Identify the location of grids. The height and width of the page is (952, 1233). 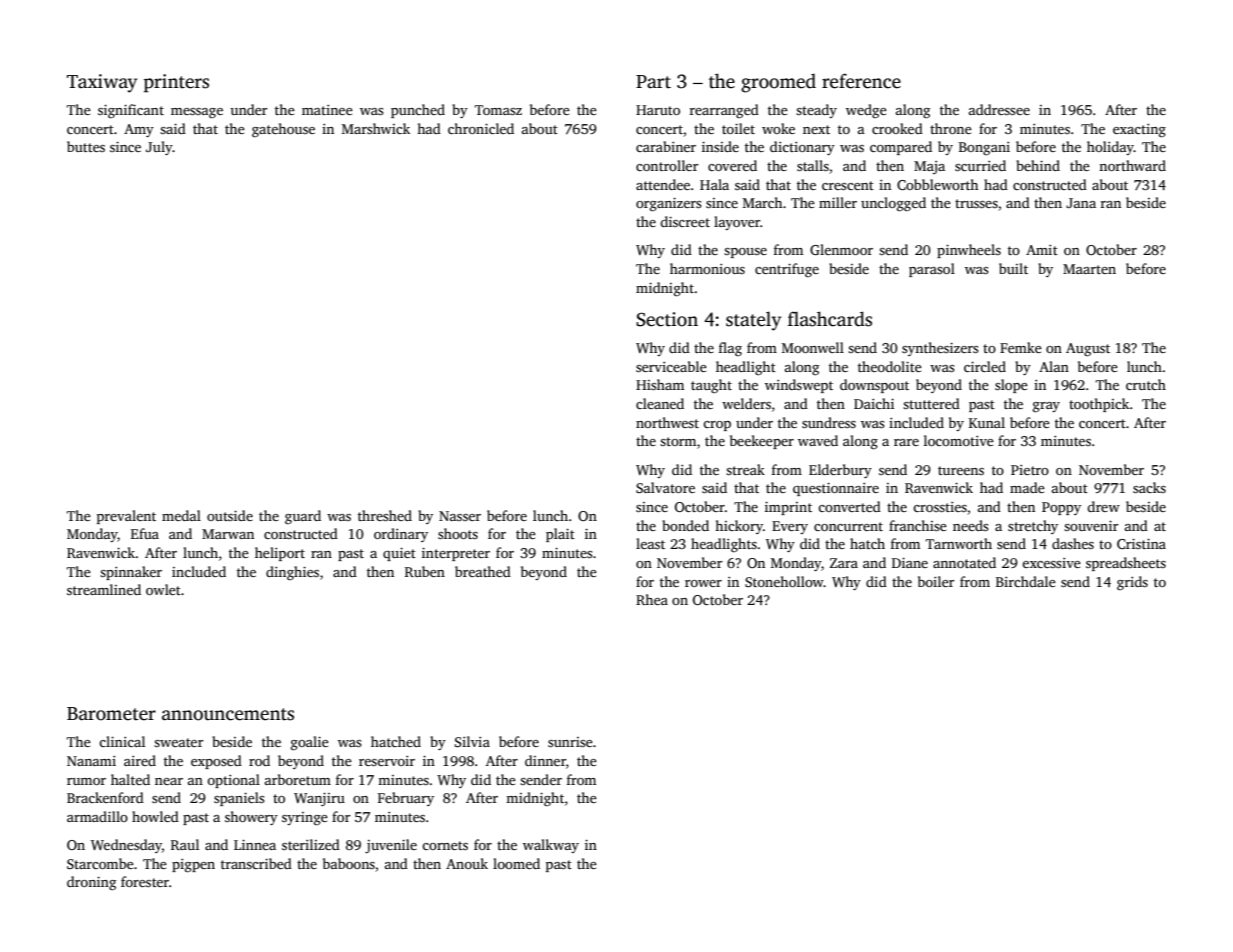
(1132, 583).
